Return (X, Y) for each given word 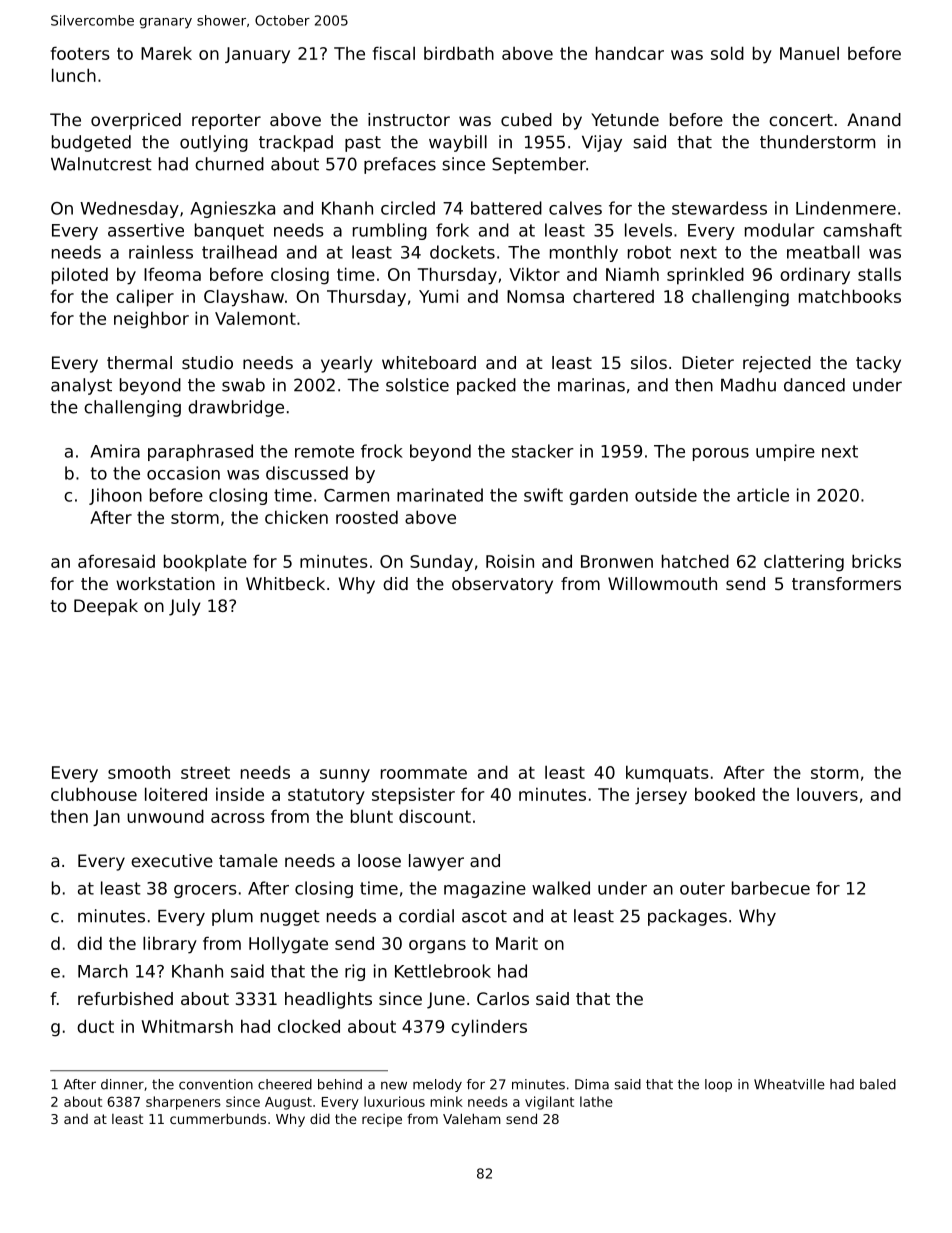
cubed (526, 119)
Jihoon (115, 496)
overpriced (136, 121)
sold (727, 53)
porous (721, 454)
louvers (827, 794)
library (170, 945)
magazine (485, 889)
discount (435, 816)
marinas (591, 385)
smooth (139, 772)
